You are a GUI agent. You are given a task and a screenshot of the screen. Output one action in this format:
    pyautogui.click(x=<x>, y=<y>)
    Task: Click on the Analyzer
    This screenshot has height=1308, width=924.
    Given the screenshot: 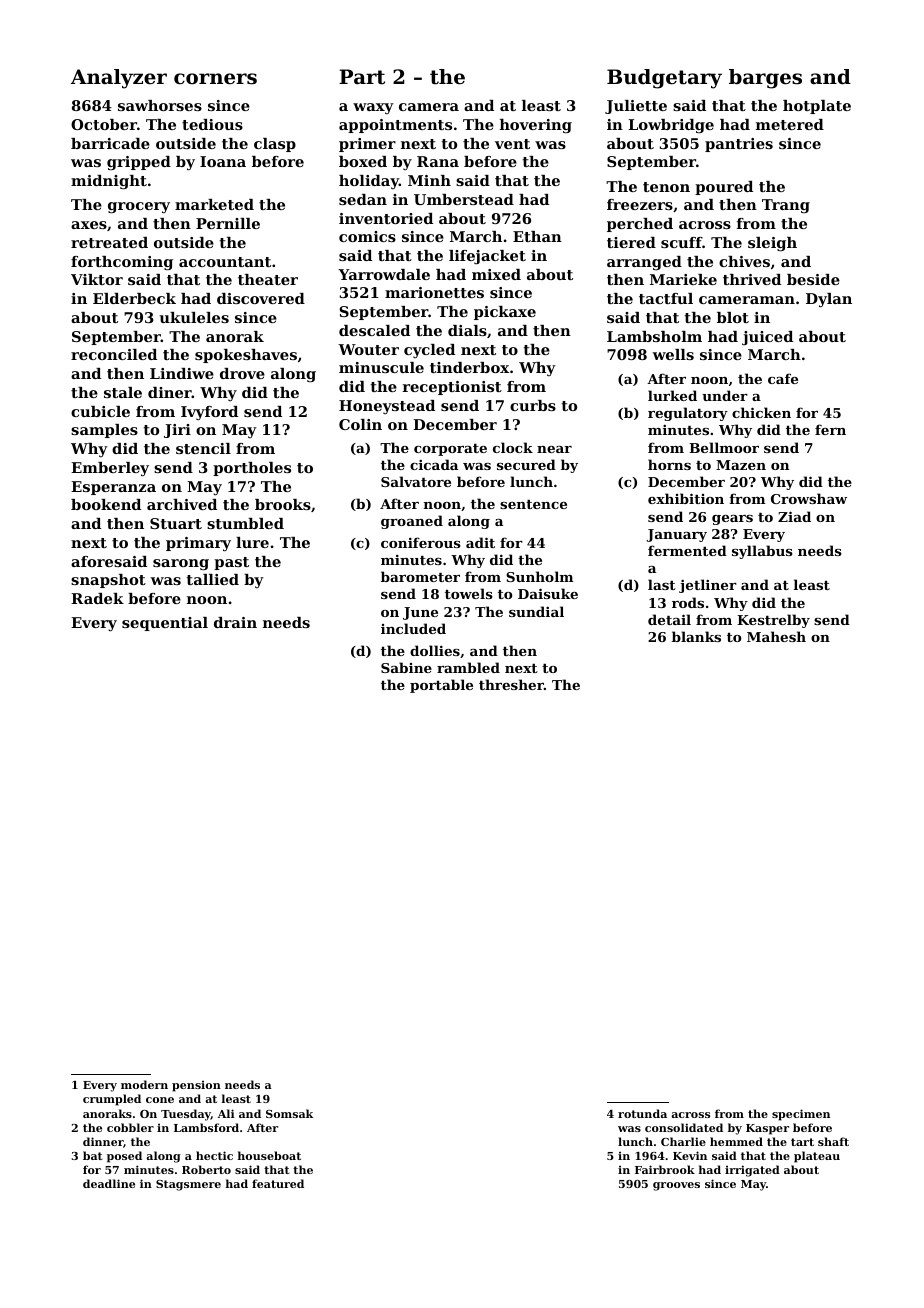 What is the action you would take?
    pyautogui.click(x=119, y=79)
